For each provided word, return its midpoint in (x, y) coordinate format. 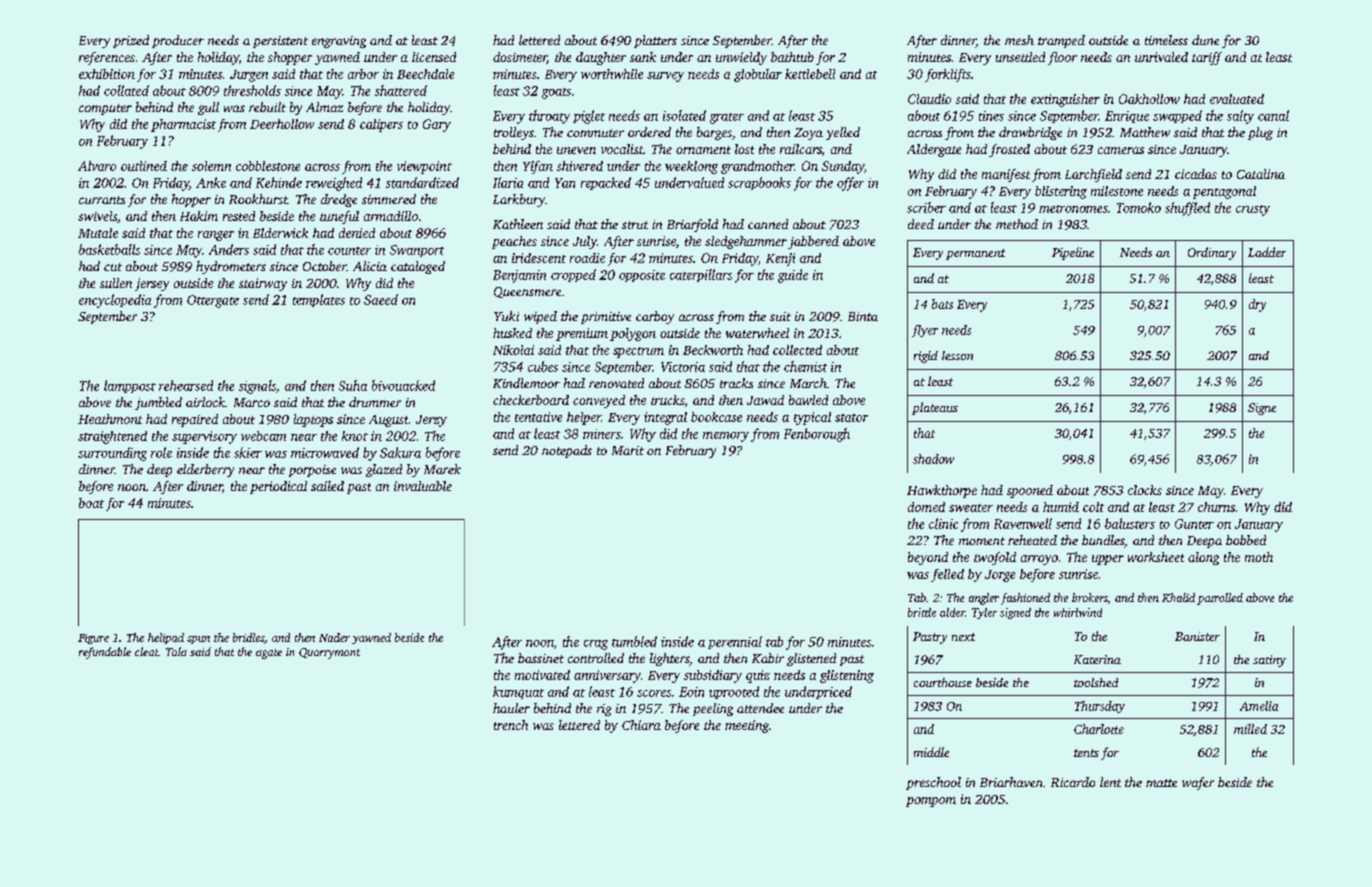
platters (655, 41)
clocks (1145, 490)
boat (91, 503)
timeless (1166, 40)
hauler (511, 708)
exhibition (107, 74)
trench (511, 725)
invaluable (423, 486)
